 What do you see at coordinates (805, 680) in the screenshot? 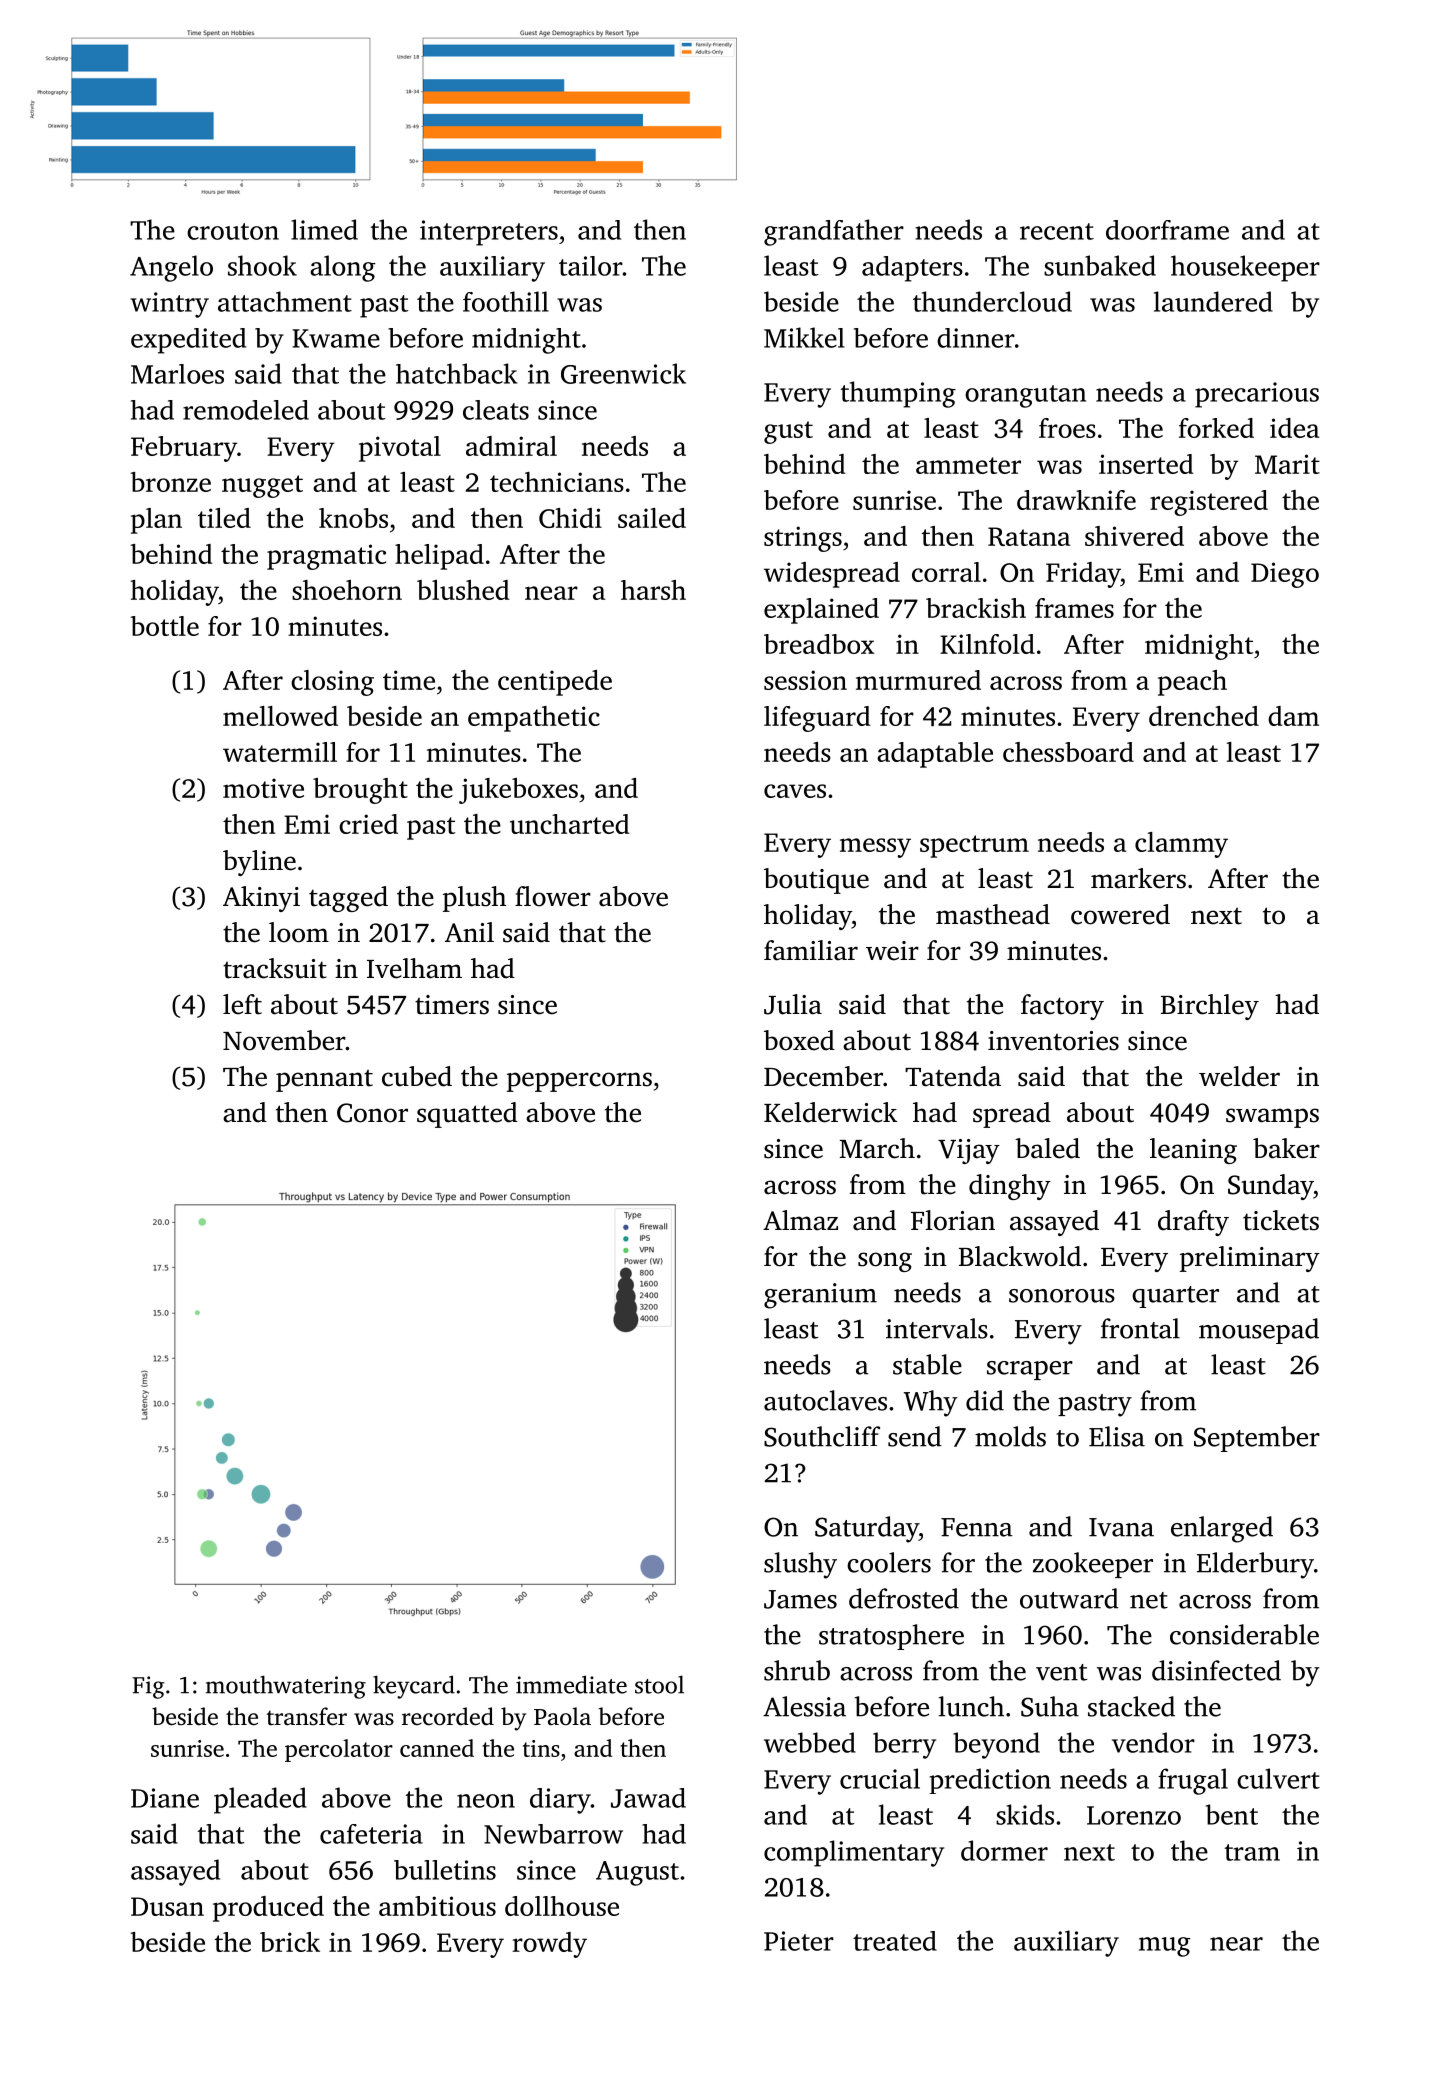
I see `session` at bounding box center [805, 680].
